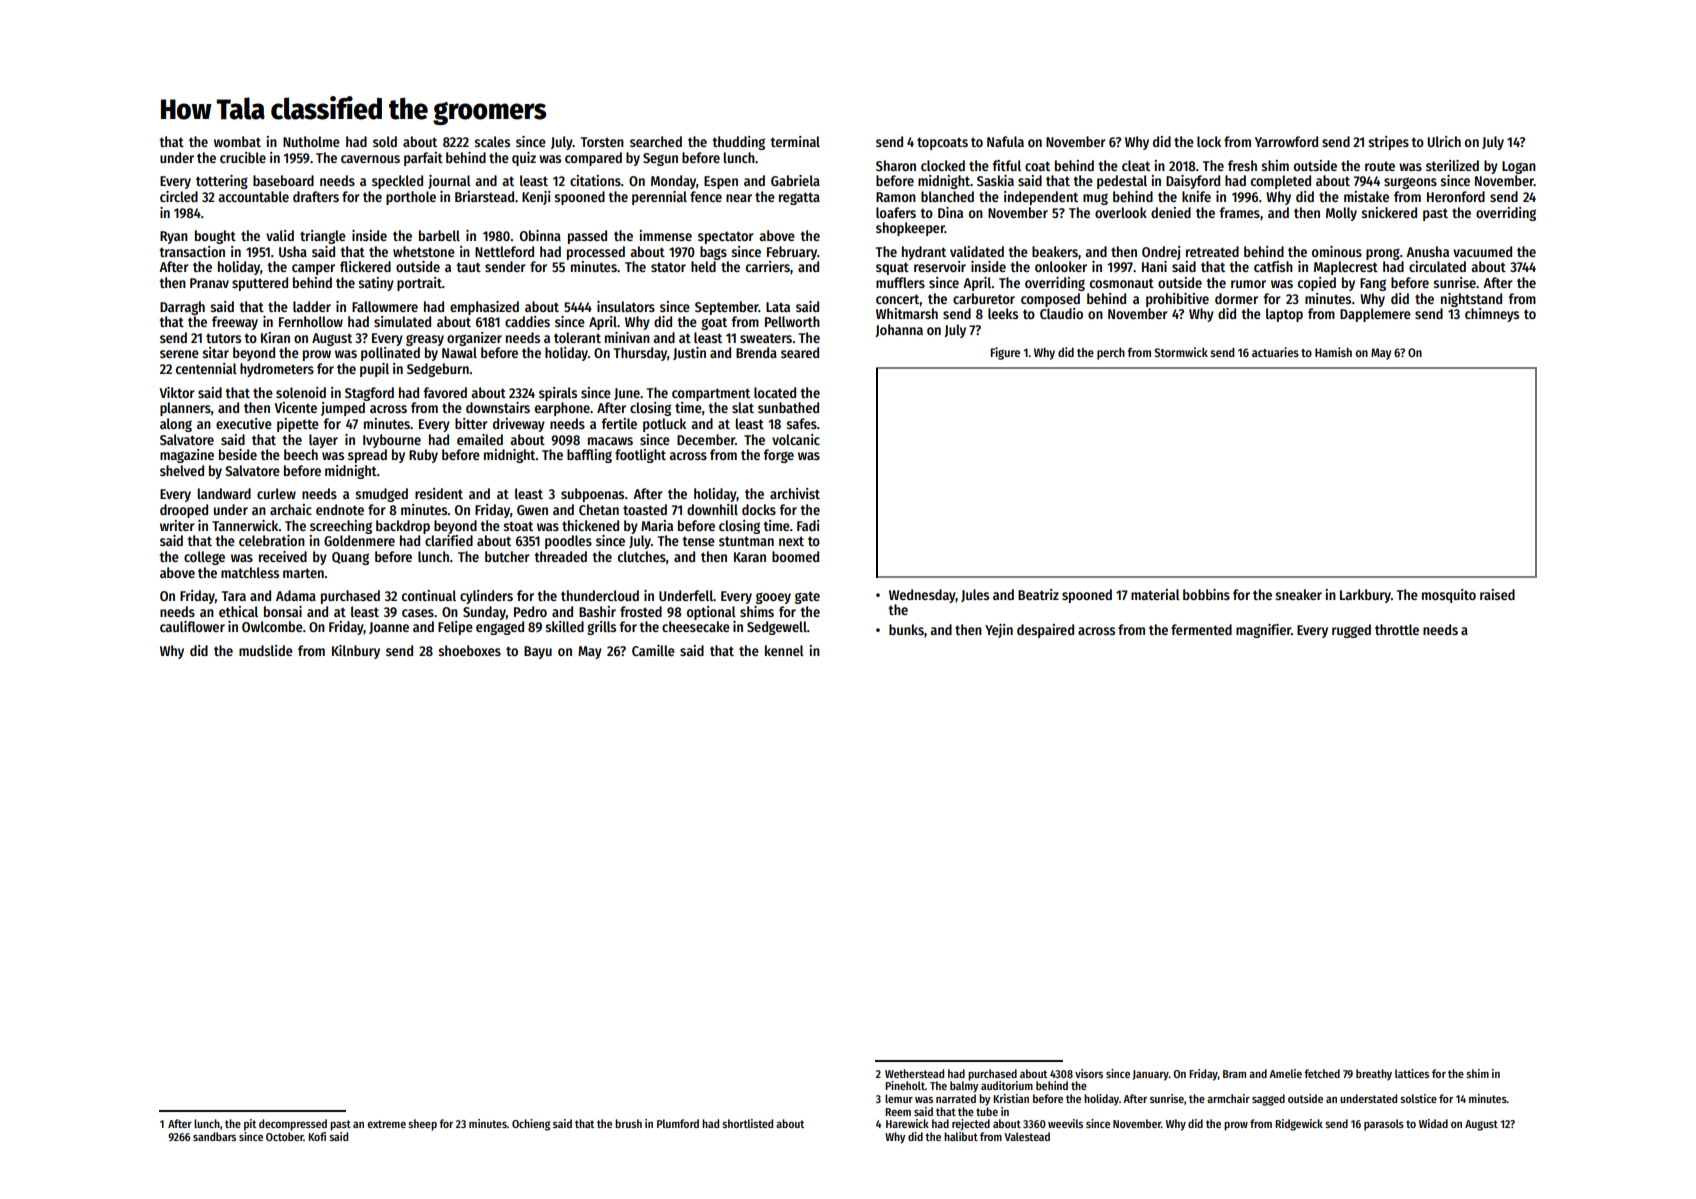  Describe the element at coordinates (656, 141) in the screenshot. I see `searched` at that location.
